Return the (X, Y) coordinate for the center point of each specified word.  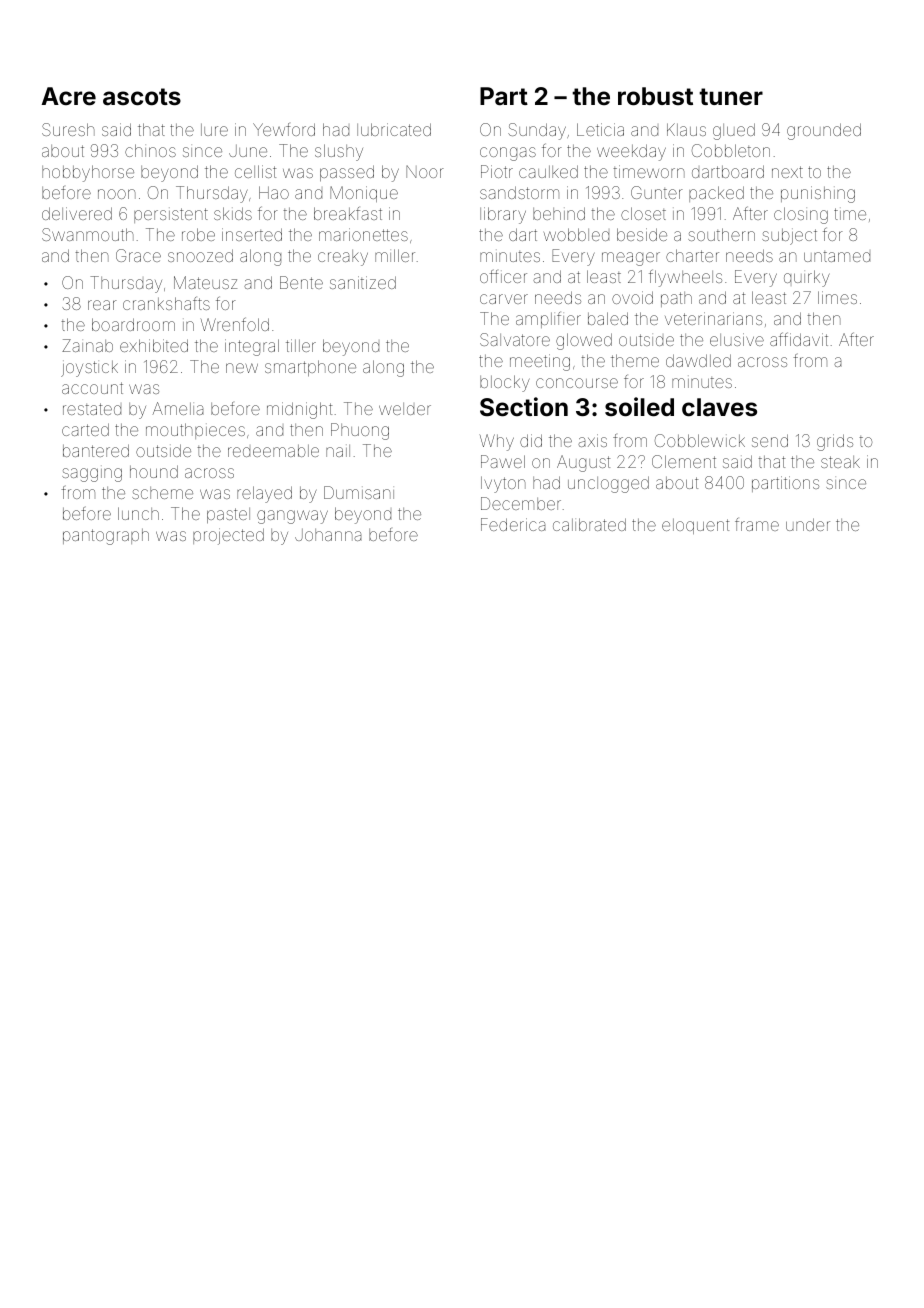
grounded (824, 131)
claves (719, 407)
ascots (142, 97)
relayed (264, 494)
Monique (364, 194)
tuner (731, 96)
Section (524, 407)
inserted (252, 234)
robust (655, 96)
